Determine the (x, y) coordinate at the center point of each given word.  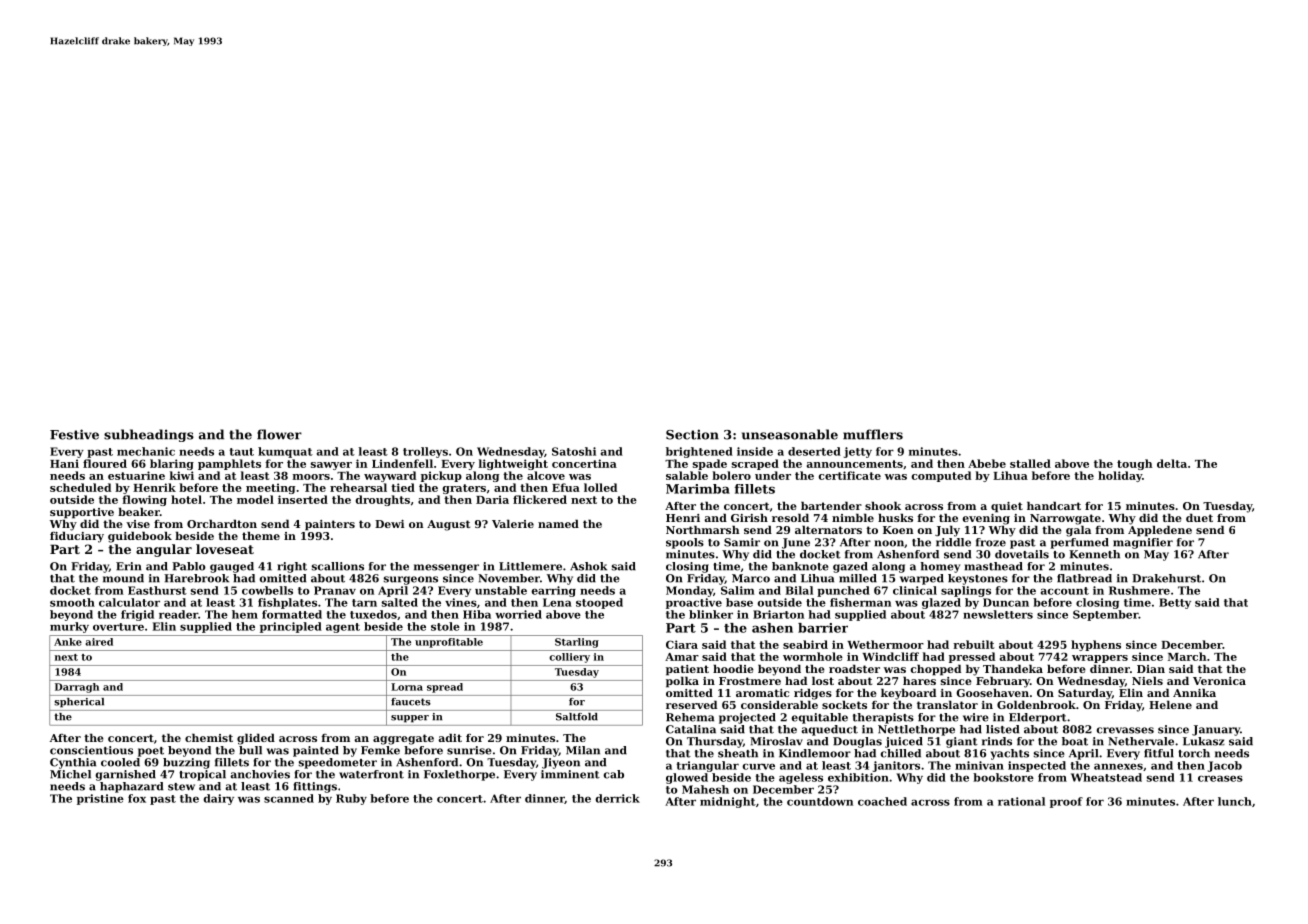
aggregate (403, 739)
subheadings (149, 435)
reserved (691, 704)
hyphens (1096, 645)
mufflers (873, 434)
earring (553, 591)
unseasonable (790, 434)
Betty (1175, 603)
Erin (129, 566)
